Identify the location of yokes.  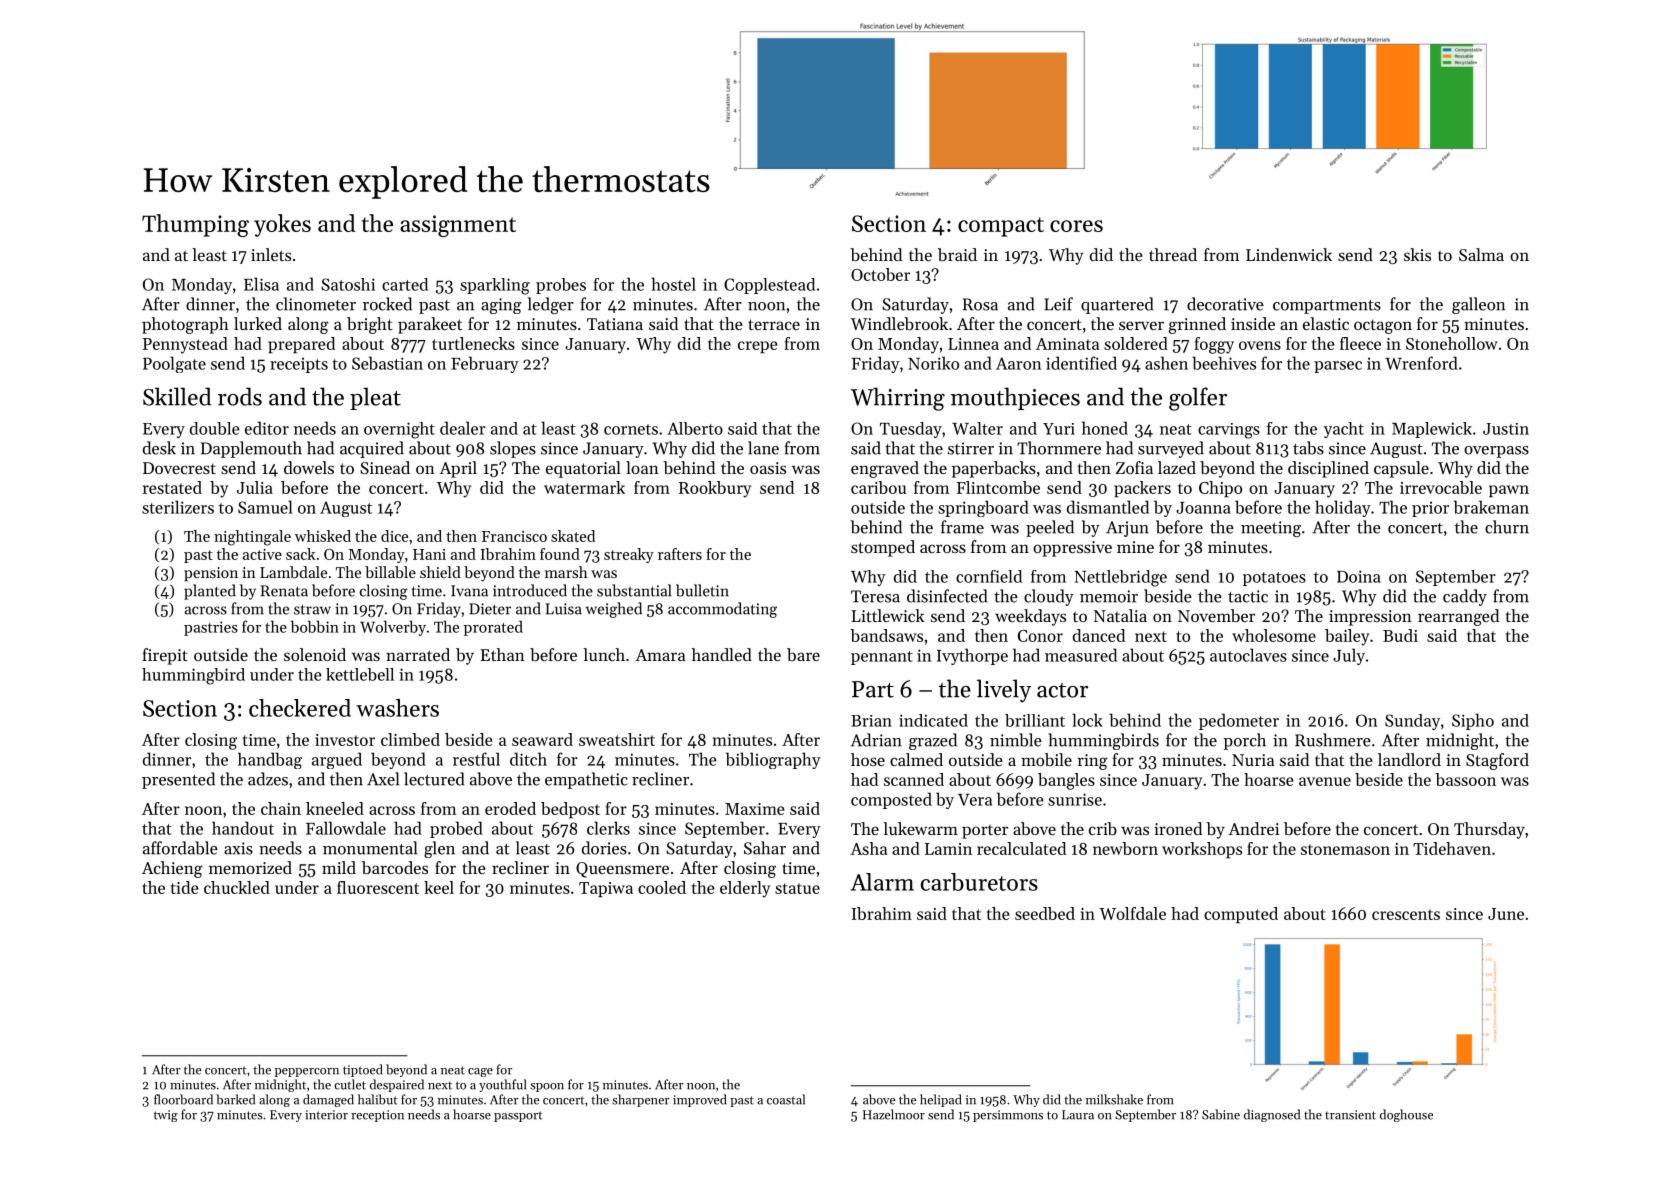
(282, 225).
